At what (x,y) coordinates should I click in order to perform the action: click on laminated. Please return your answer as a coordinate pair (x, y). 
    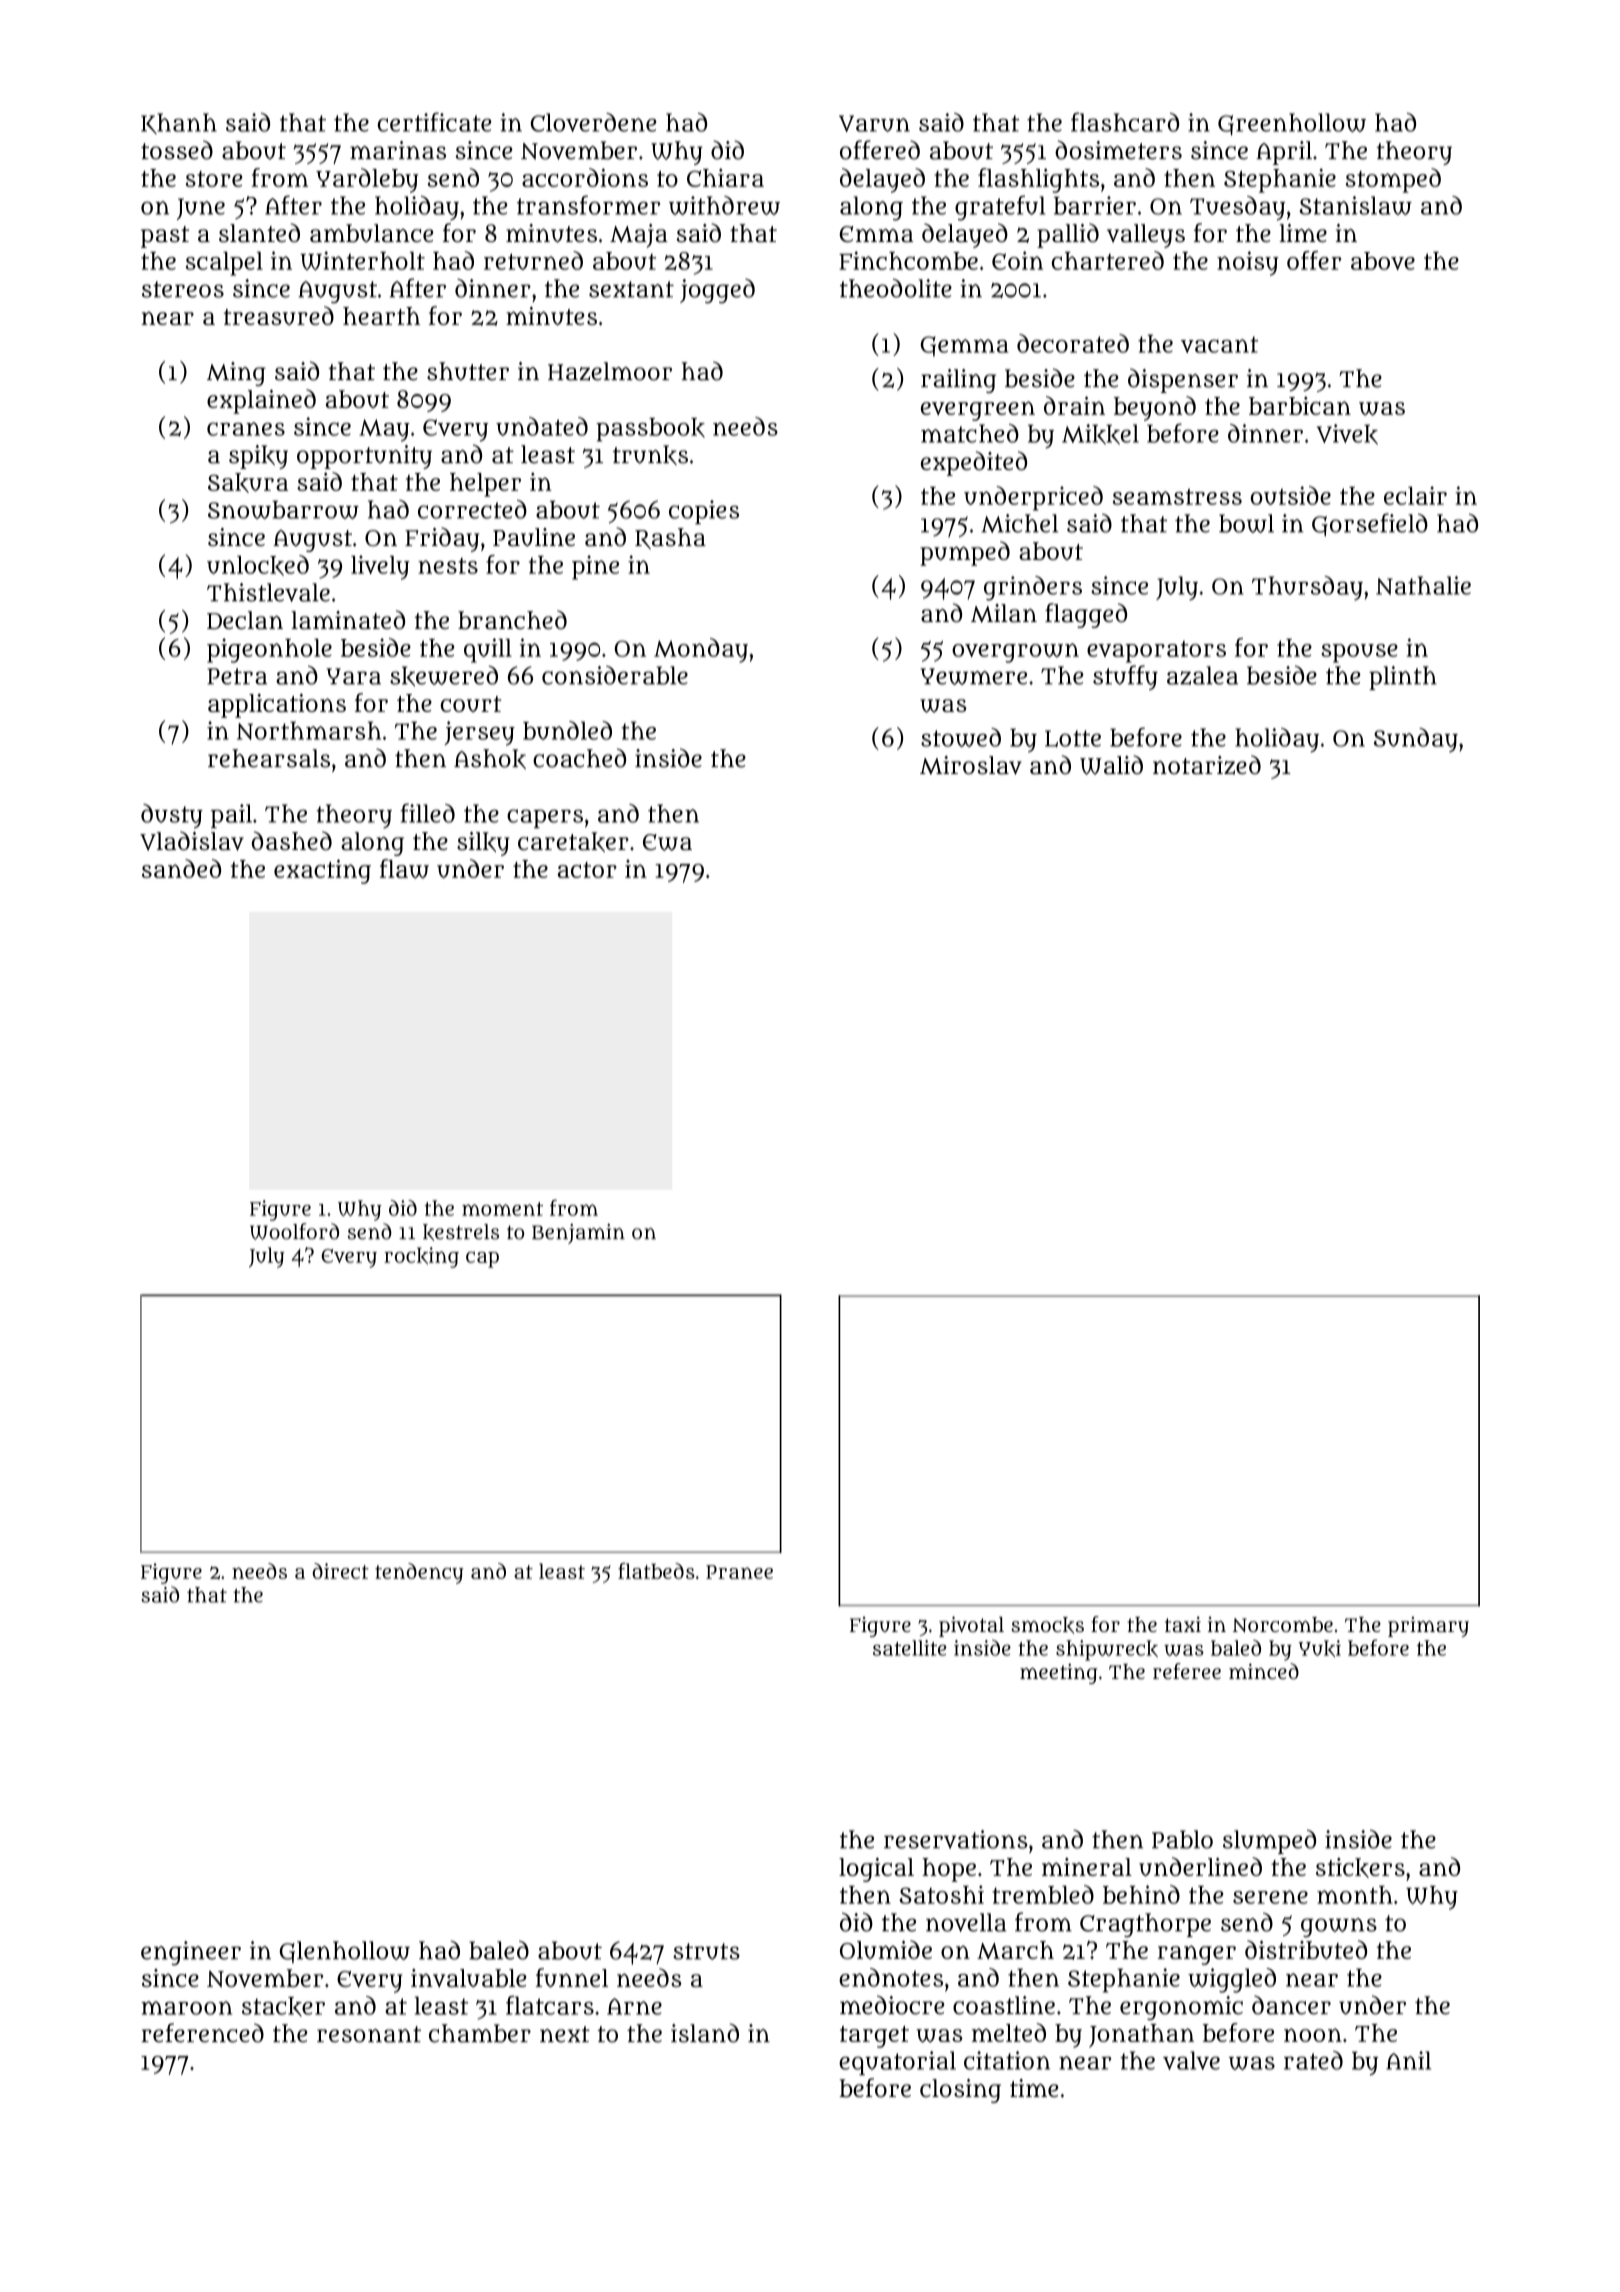
    Looking at the image, I should click on (348, 620).
